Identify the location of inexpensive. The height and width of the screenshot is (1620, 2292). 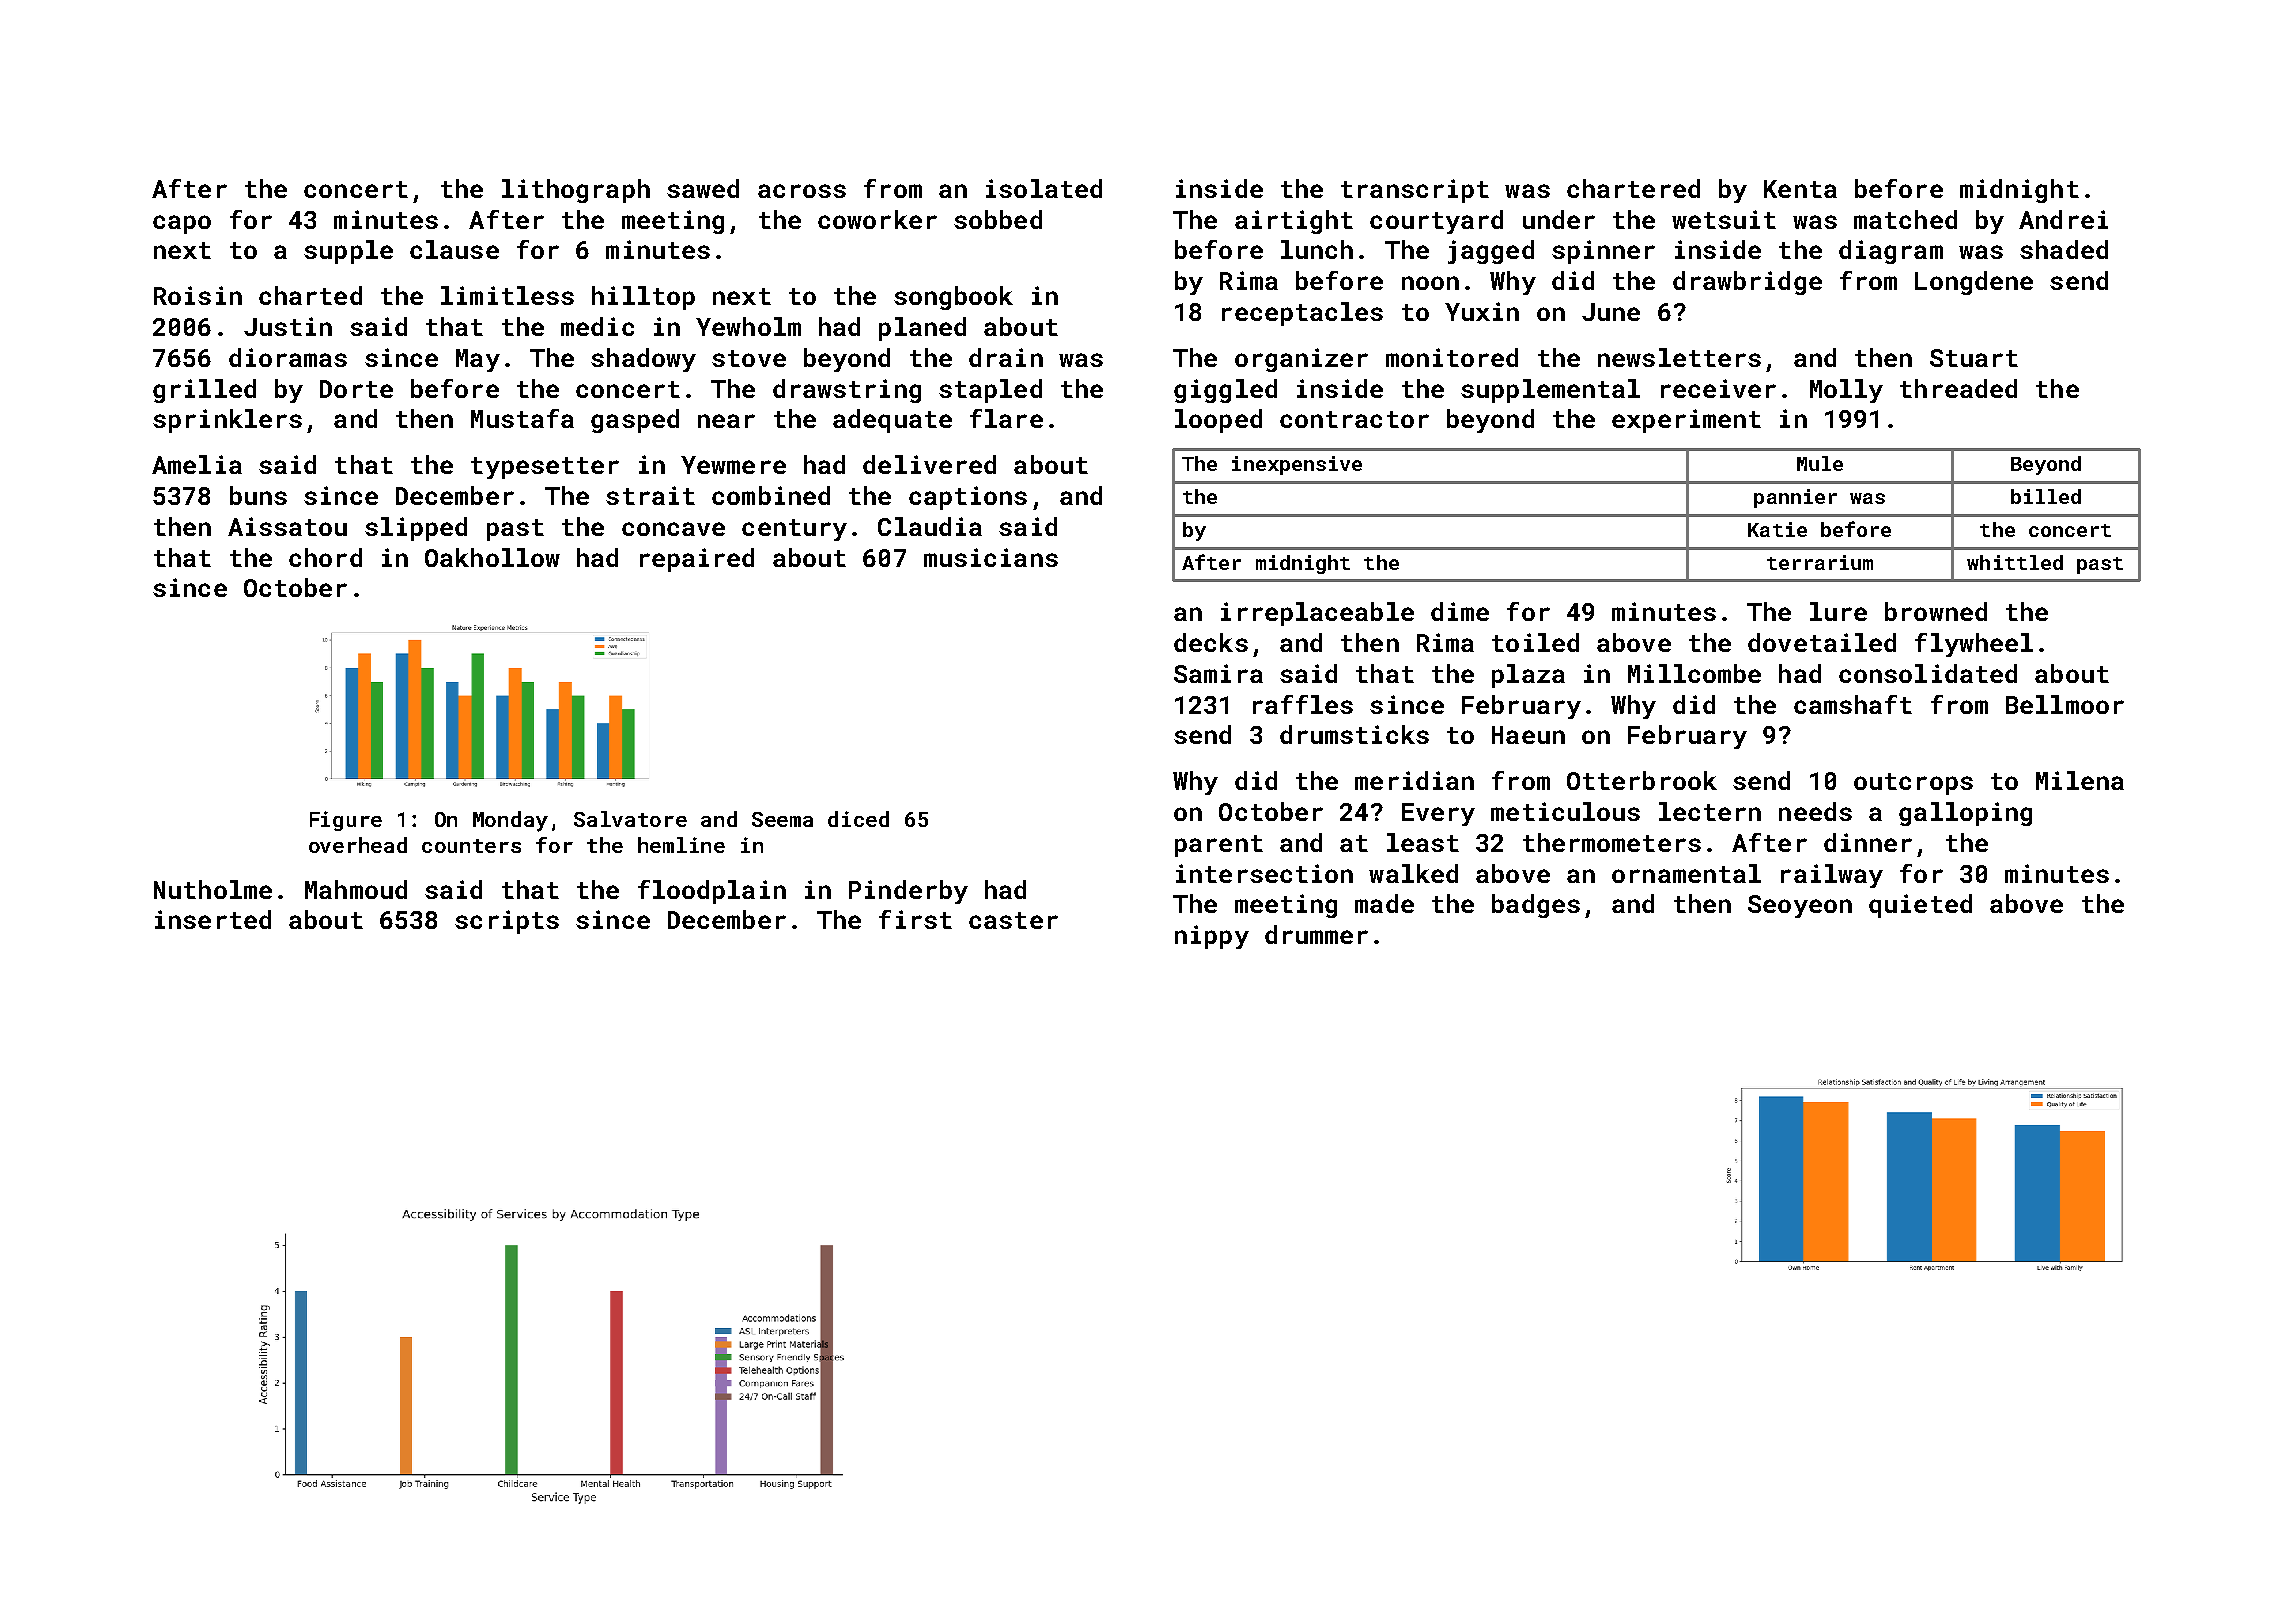
(1297, 465).
